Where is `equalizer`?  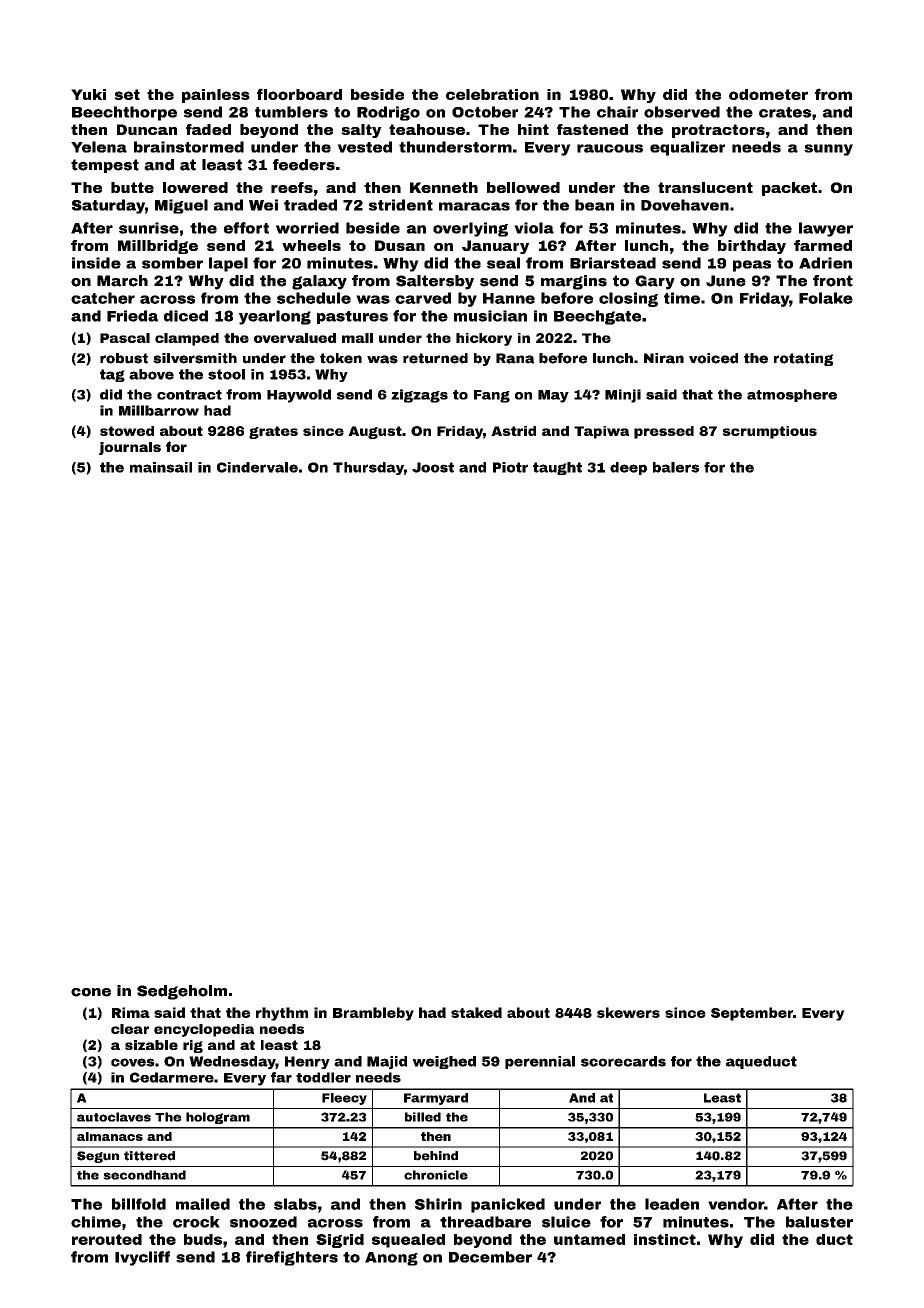 equalizer is located at coordinates (687, 148).
